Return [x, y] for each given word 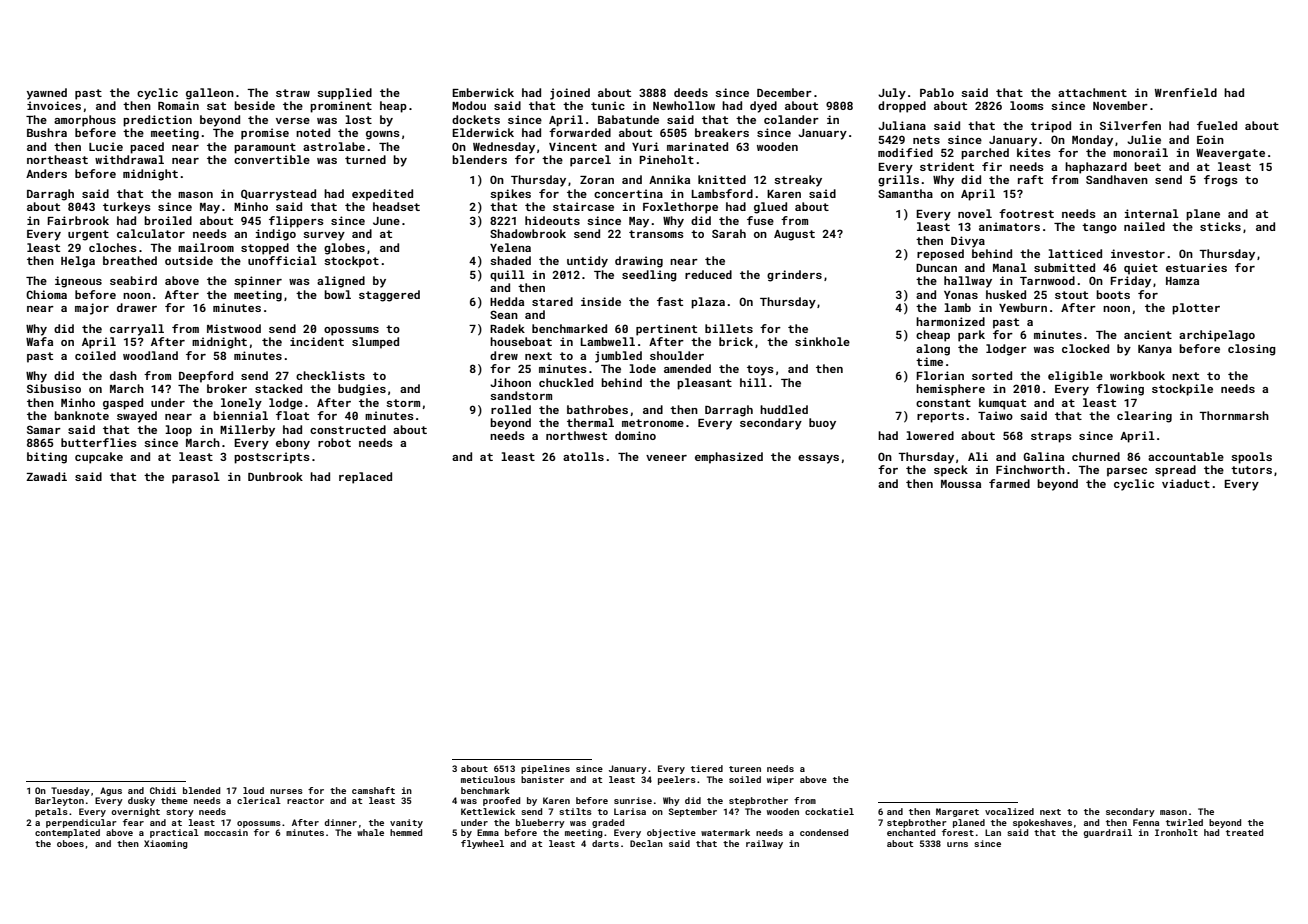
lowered [930, 435]
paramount [265, 148]
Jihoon [510, 382]
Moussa [961, 484]
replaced [365, 478]
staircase [583, 206]
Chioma [46, 294]
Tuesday [70, 791]
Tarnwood [1047, 280]
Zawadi [46, 476]
